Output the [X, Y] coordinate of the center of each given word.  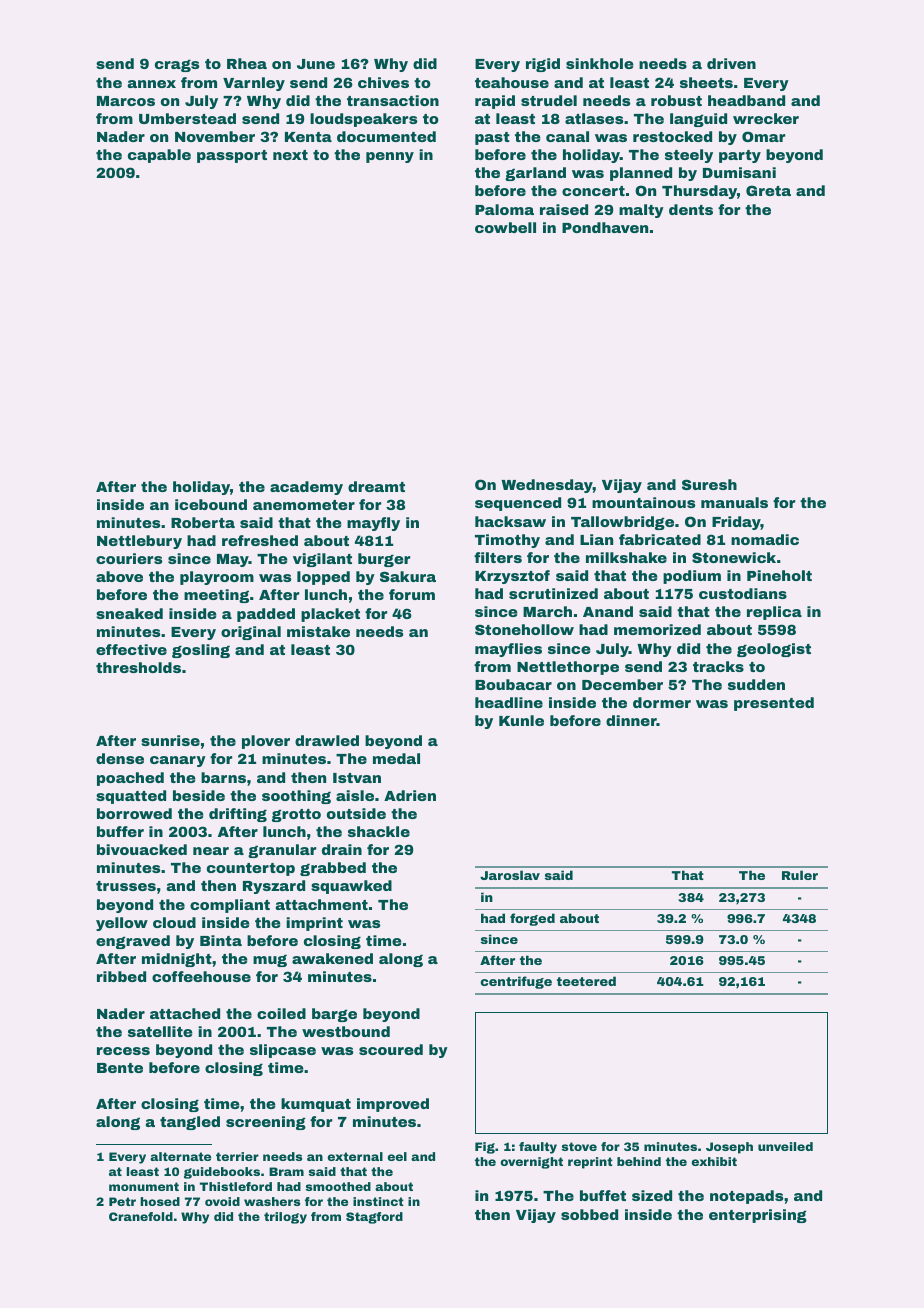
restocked [672, 136]
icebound [211, 504]
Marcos [126, 101]
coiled [281, 1013]
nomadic [765, 539]
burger [384, 560]
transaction [393, 100]
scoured [391, 1049]
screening [266, 1123]
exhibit [714, 1161]
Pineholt [779, 575]
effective [131, 649]
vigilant [322, 560]
